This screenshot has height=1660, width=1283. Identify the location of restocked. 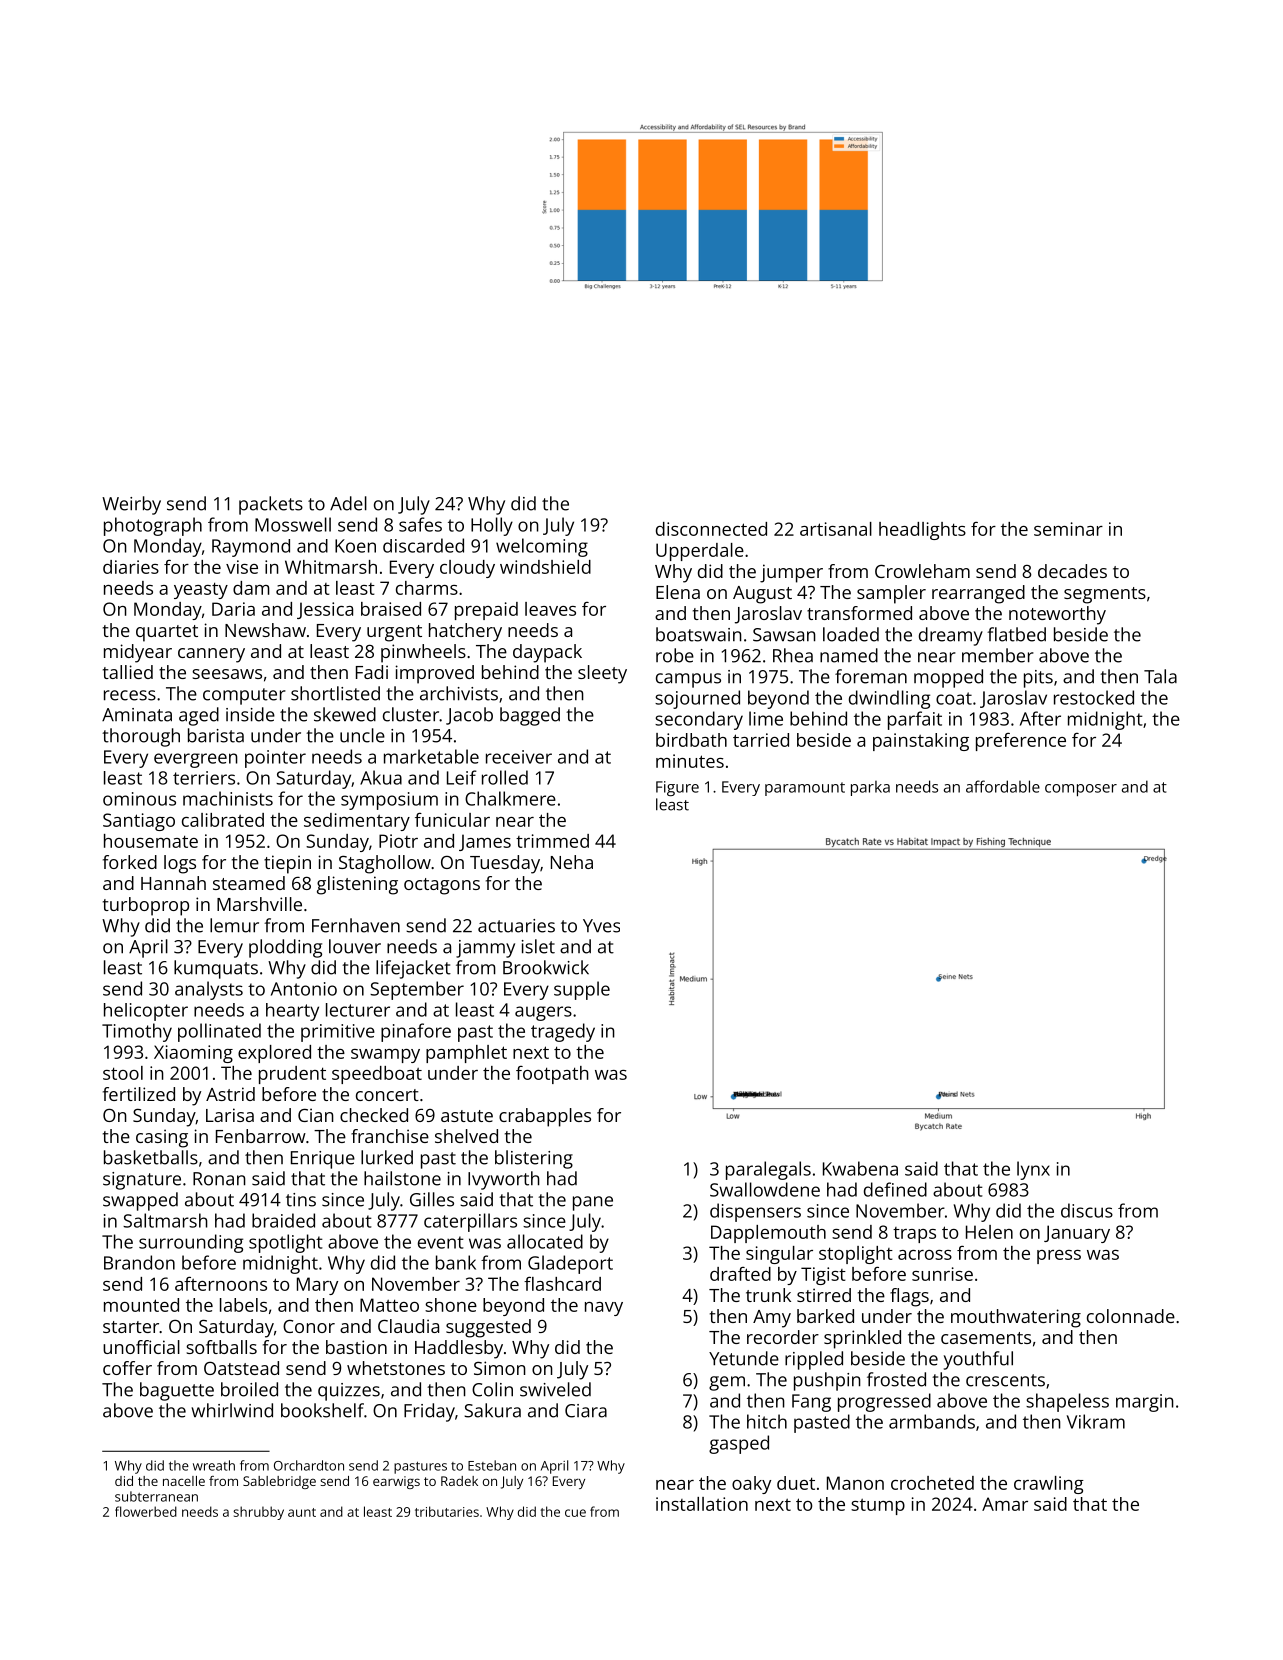
(1094, 697).
